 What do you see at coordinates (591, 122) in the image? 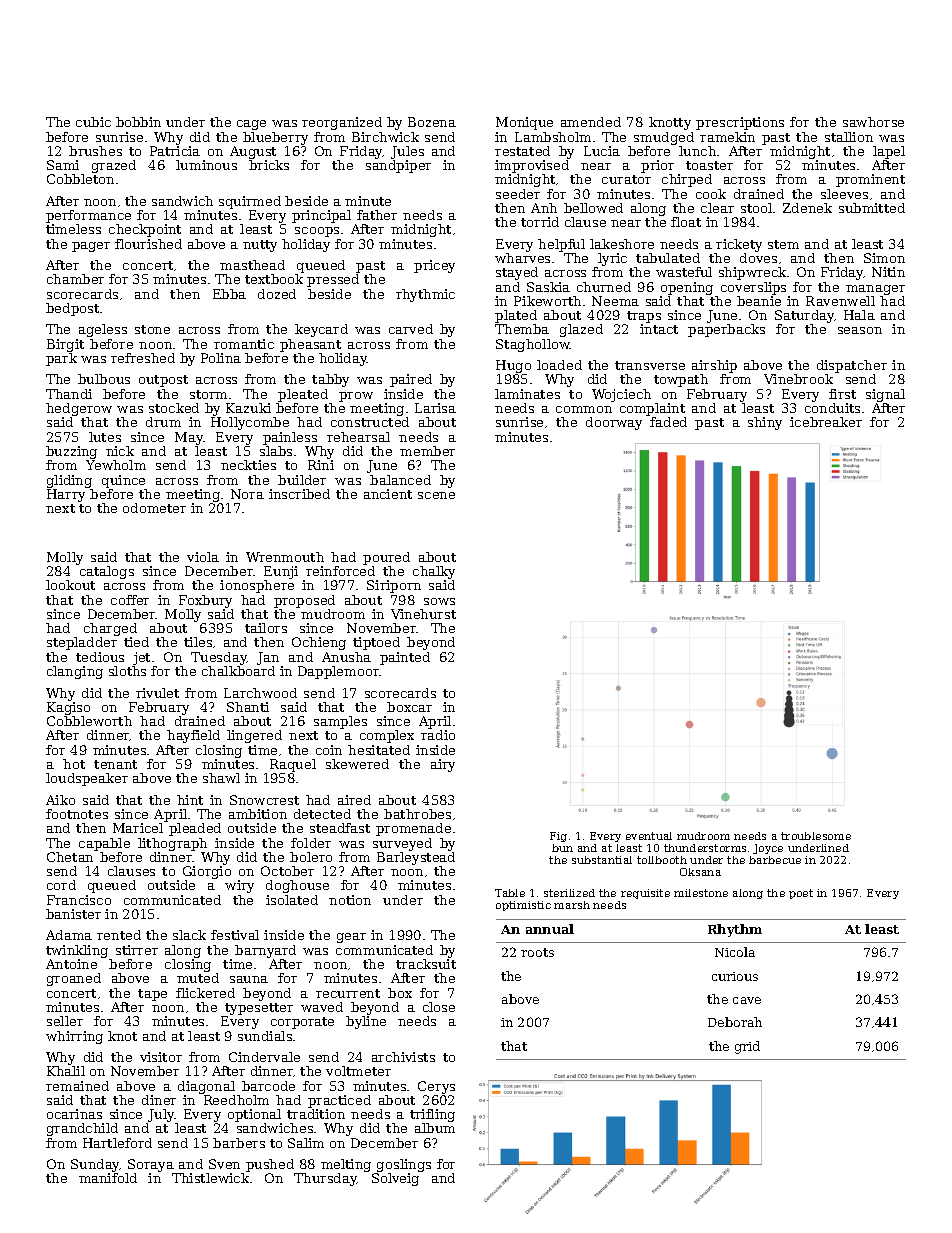
I see `amended` at bounding box center [591, 122].
